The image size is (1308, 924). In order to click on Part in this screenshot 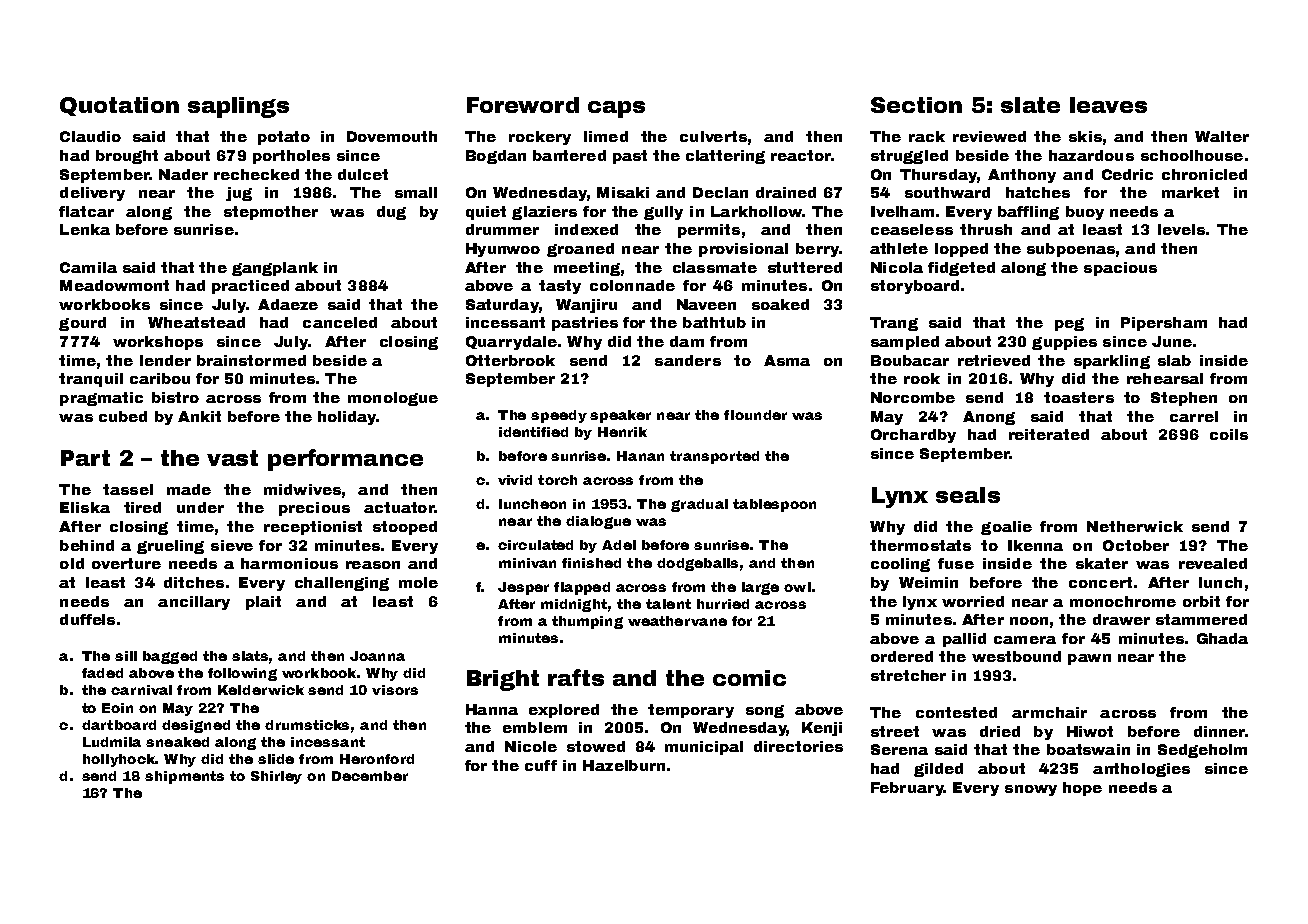, I will do `click(85, 458)`.
